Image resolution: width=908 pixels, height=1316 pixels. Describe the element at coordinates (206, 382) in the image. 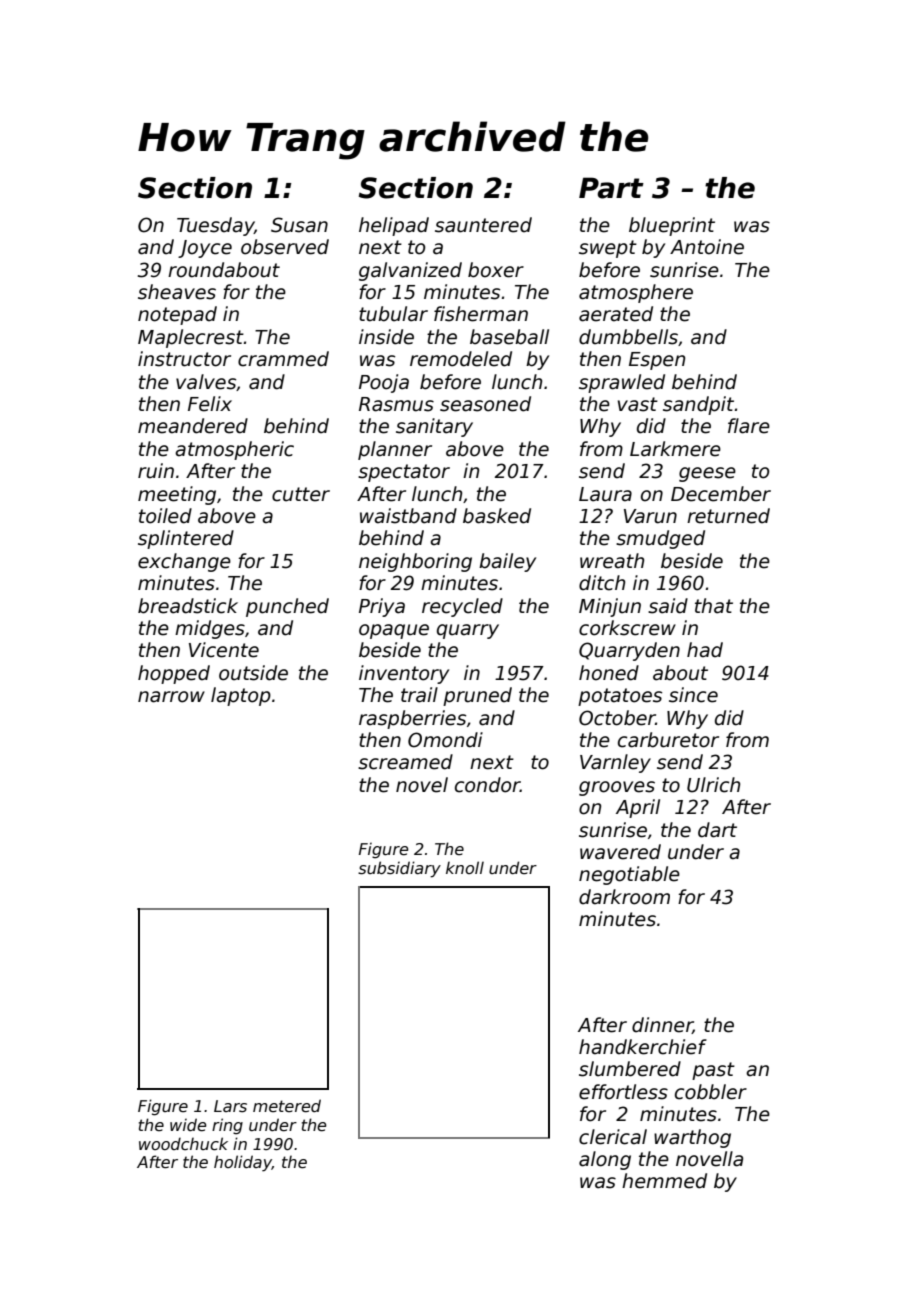

I see `valves` at that location.
